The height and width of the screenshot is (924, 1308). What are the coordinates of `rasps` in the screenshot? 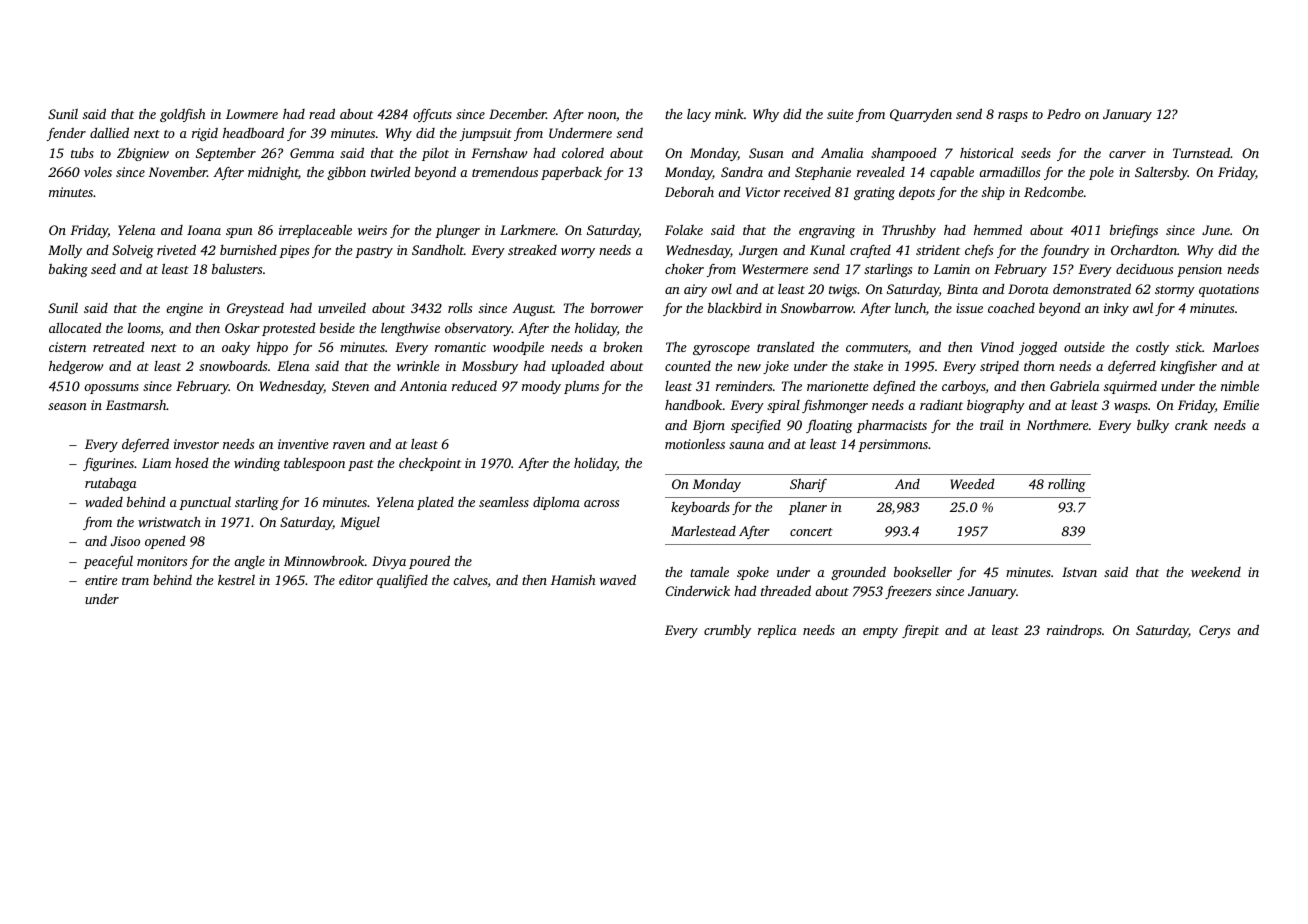 It's located at (1013, 117).
